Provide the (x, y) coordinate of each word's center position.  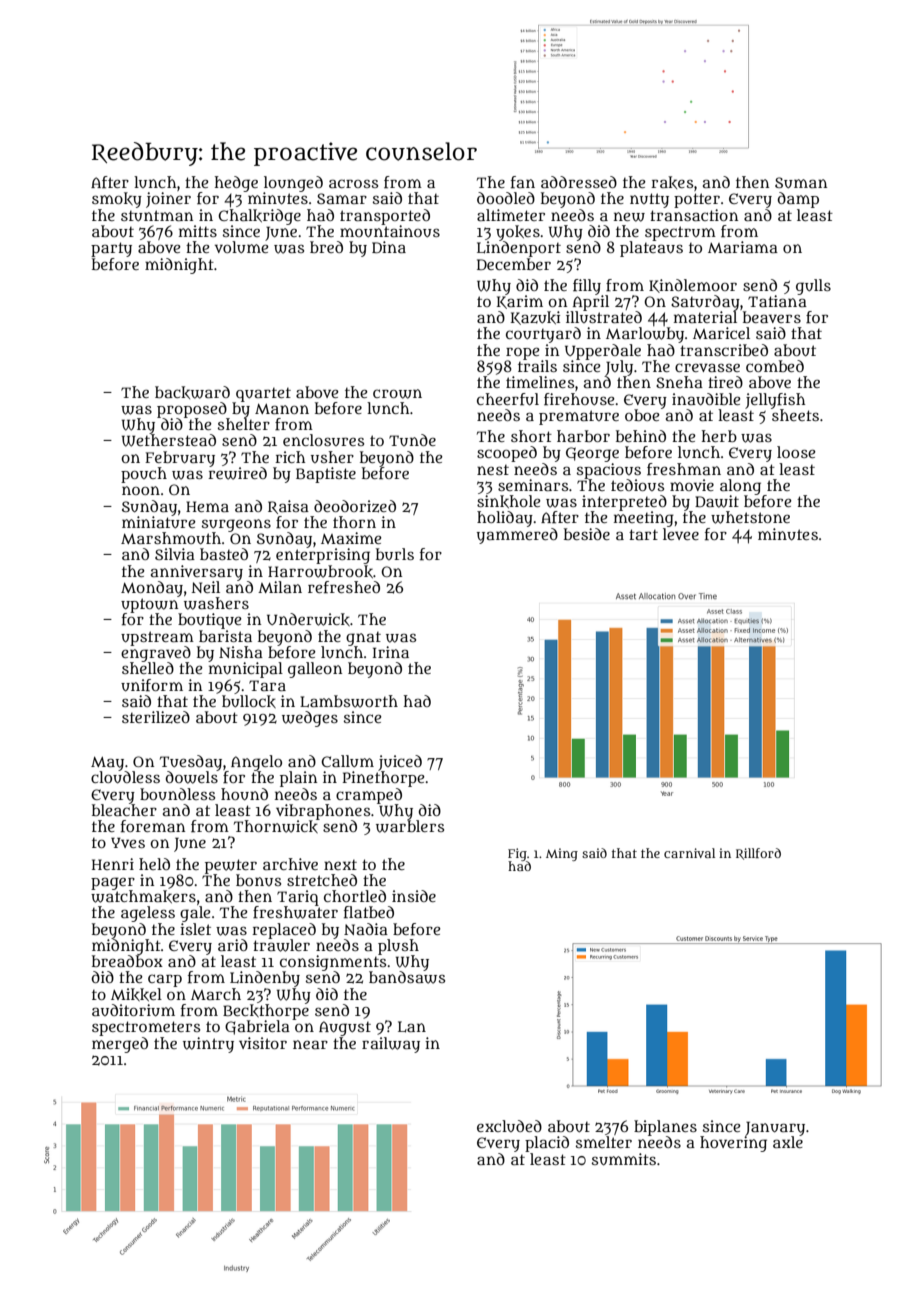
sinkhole (509, 501)
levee (681, 534)
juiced (400, 763)
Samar (342, 198)
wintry (208, 1045)
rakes (672, 182)
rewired (237, 473)
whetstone (750, 517)
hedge (236, 184)
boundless (177, 794)
